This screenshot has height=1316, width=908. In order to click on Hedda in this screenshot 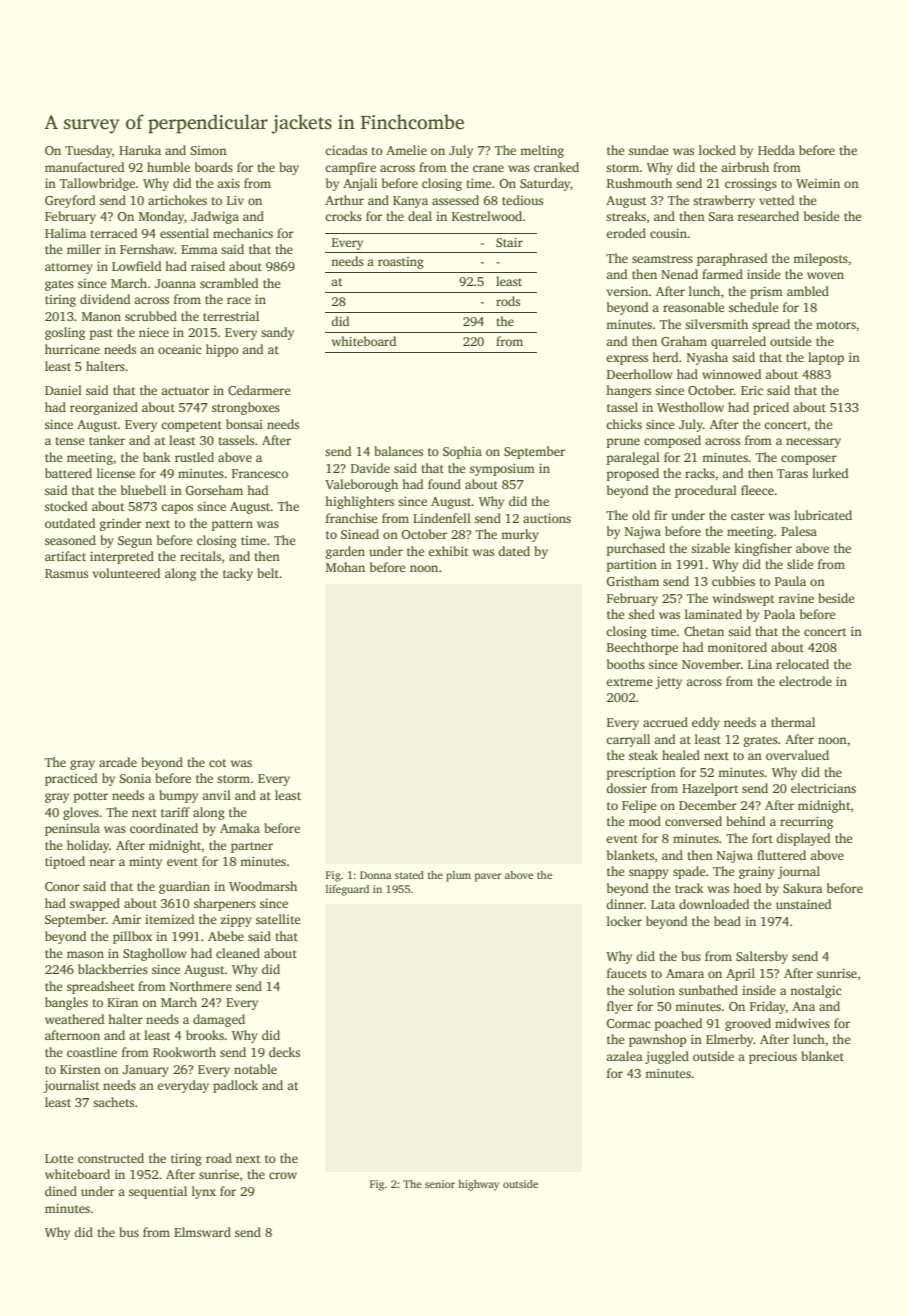, I will do `click(776, 150)`.
